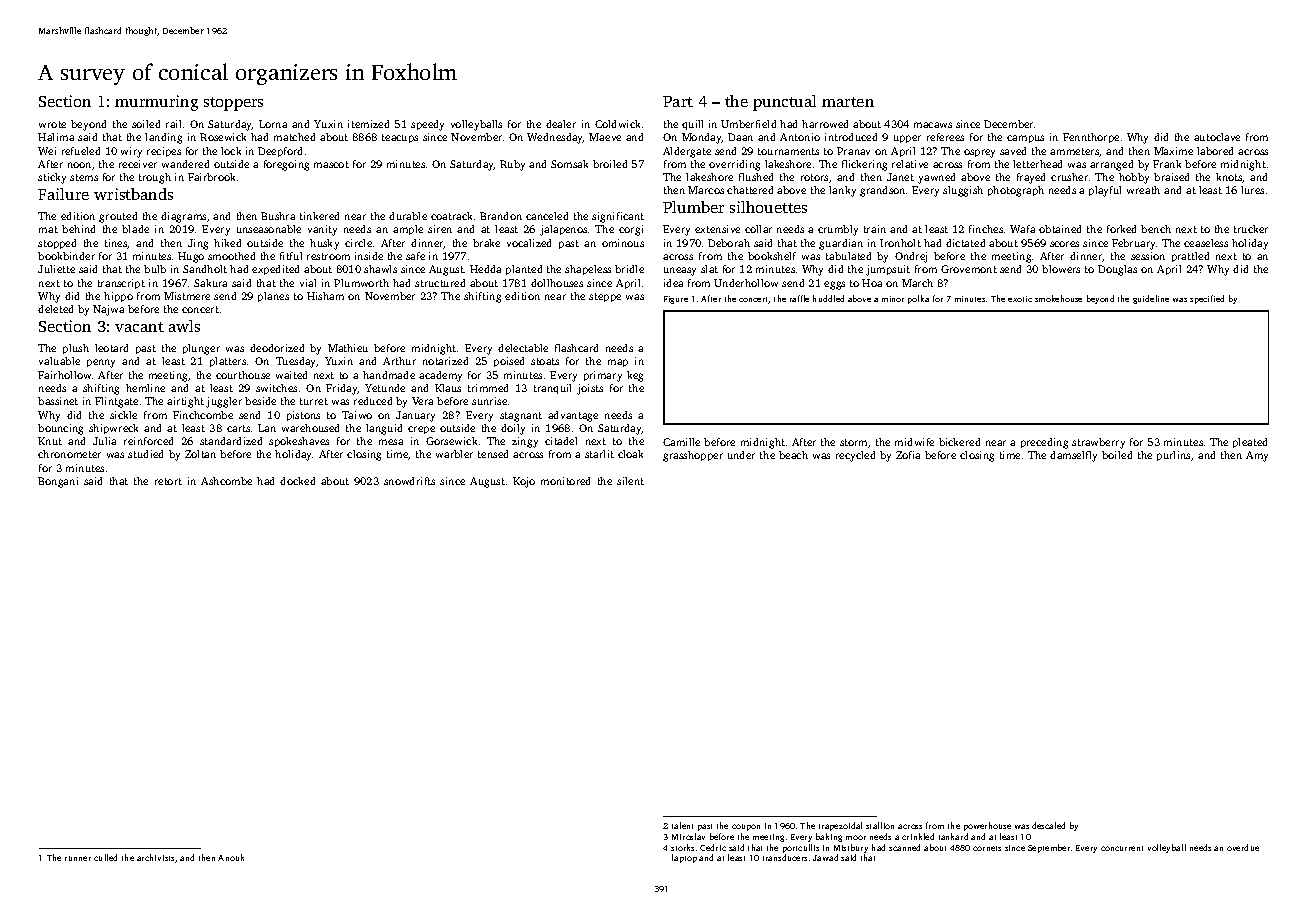 This image has width=1308, height=924. What do you see at coordinates (880, 825) in the image?
I see `stallion` at bounding box center [880, 825].
